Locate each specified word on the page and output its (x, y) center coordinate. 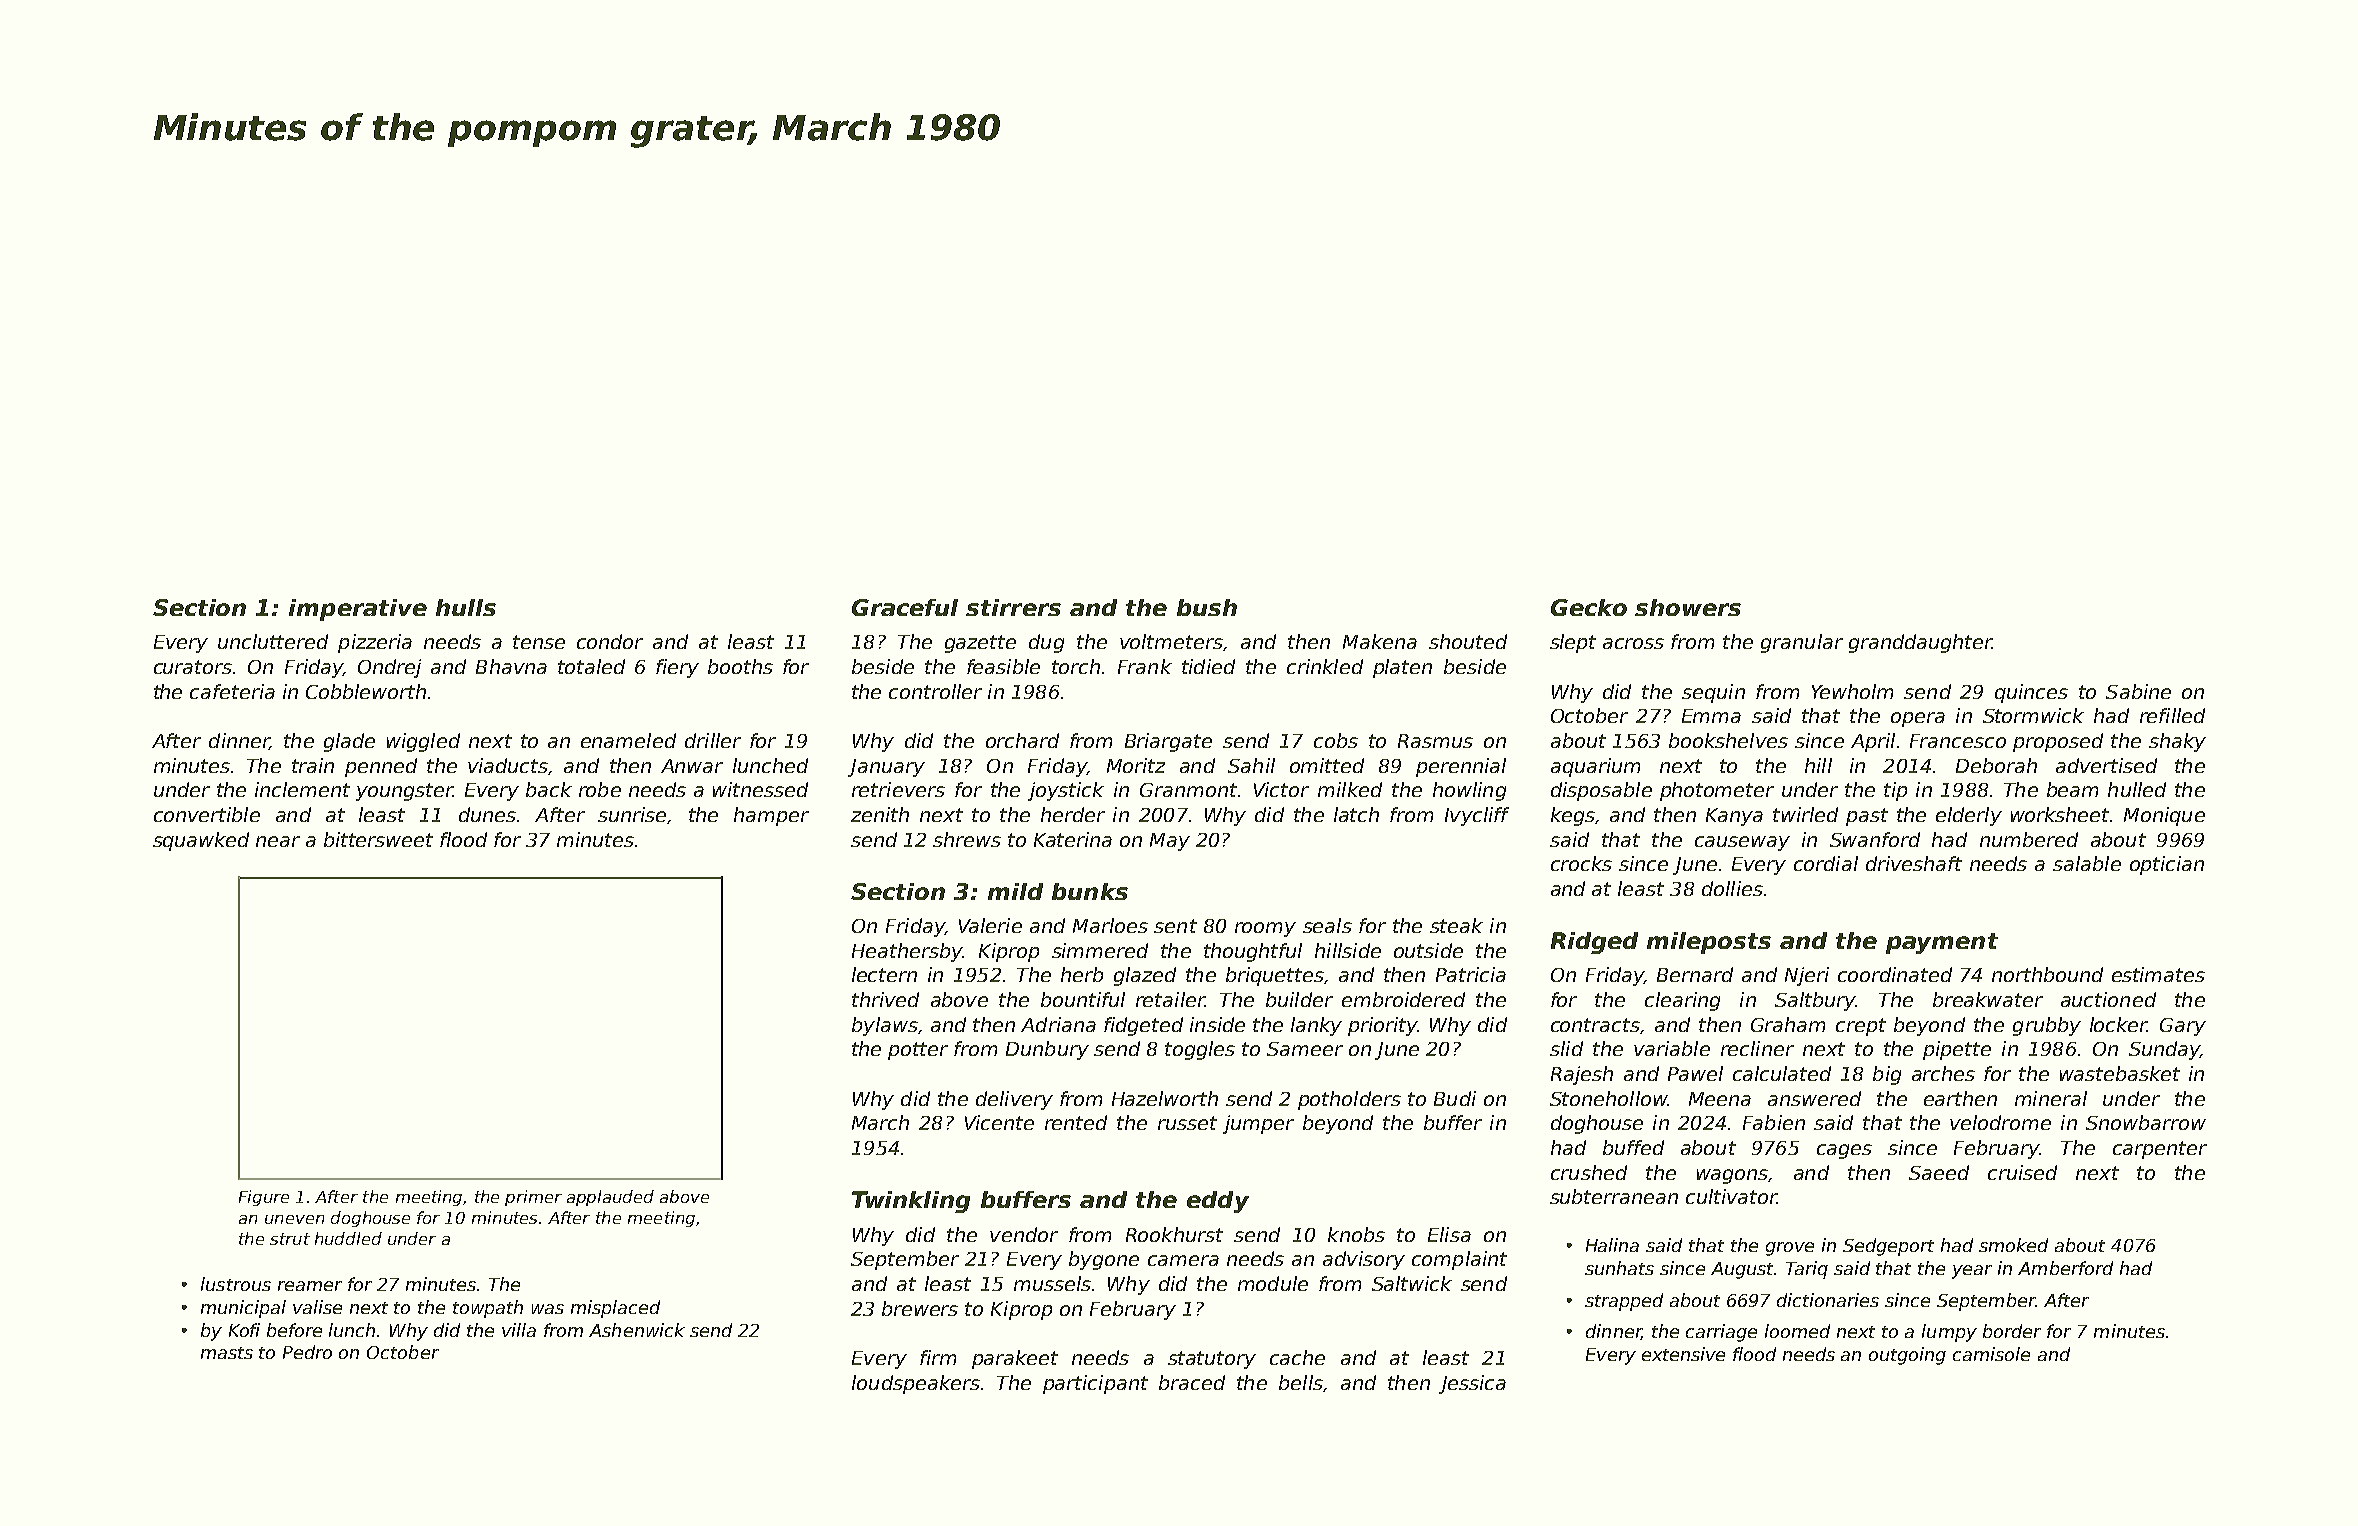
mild (1015, 891)
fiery (677, 668)
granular (1802, 643)
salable (2087, 863)
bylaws (885, 1026)
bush (1207, 607)
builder (1299, 999)
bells (1301, 1382)
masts (227, 1353)
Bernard (1695, 974)
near (278, 841)
